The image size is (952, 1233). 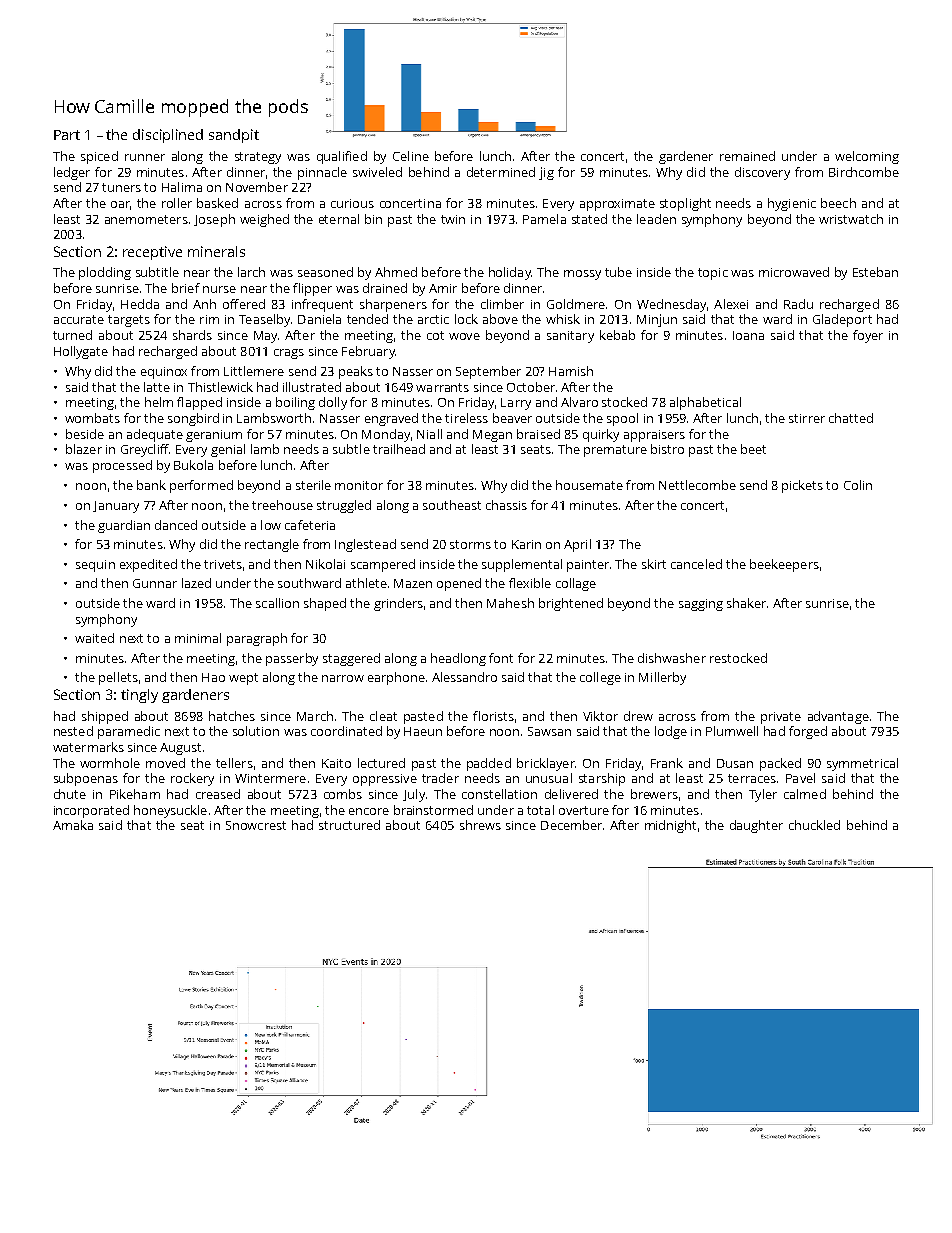 What do you see at coordinates (105, 273) in the screenshot?
I see `plodding` at bounding box center [105, 273].
